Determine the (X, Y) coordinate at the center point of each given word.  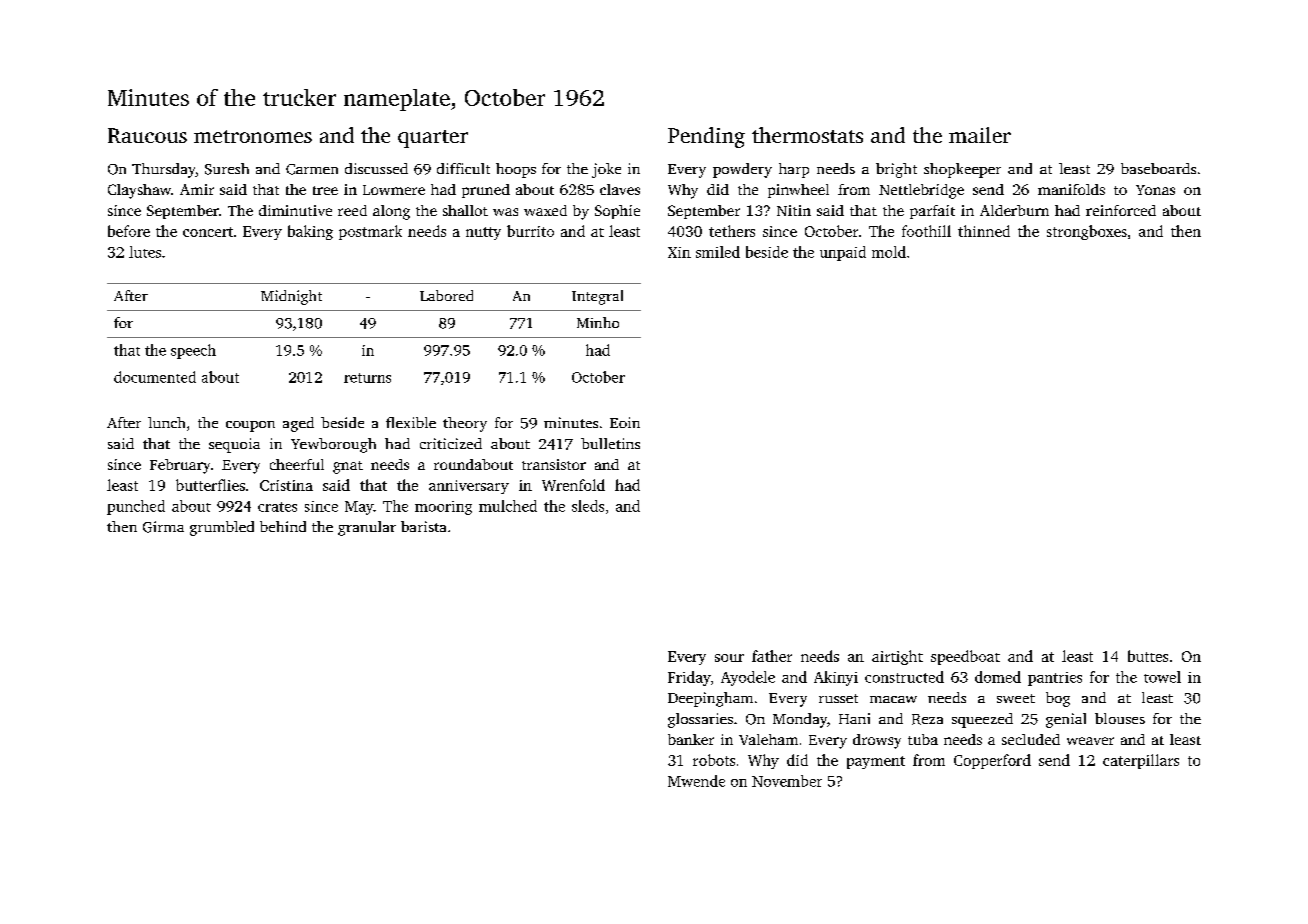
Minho (598, 322)
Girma (163, 527)
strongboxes (1087, 232)
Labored (446, 295)
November (787, 781)
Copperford (992, 761)
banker (691, 739)
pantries (1055, 679)
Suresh (227, 169)
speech (193, 351)
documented (155, 377)
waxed (545, 210)
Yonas (1155, 190)
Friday (689, 678)
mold (889, 252)
